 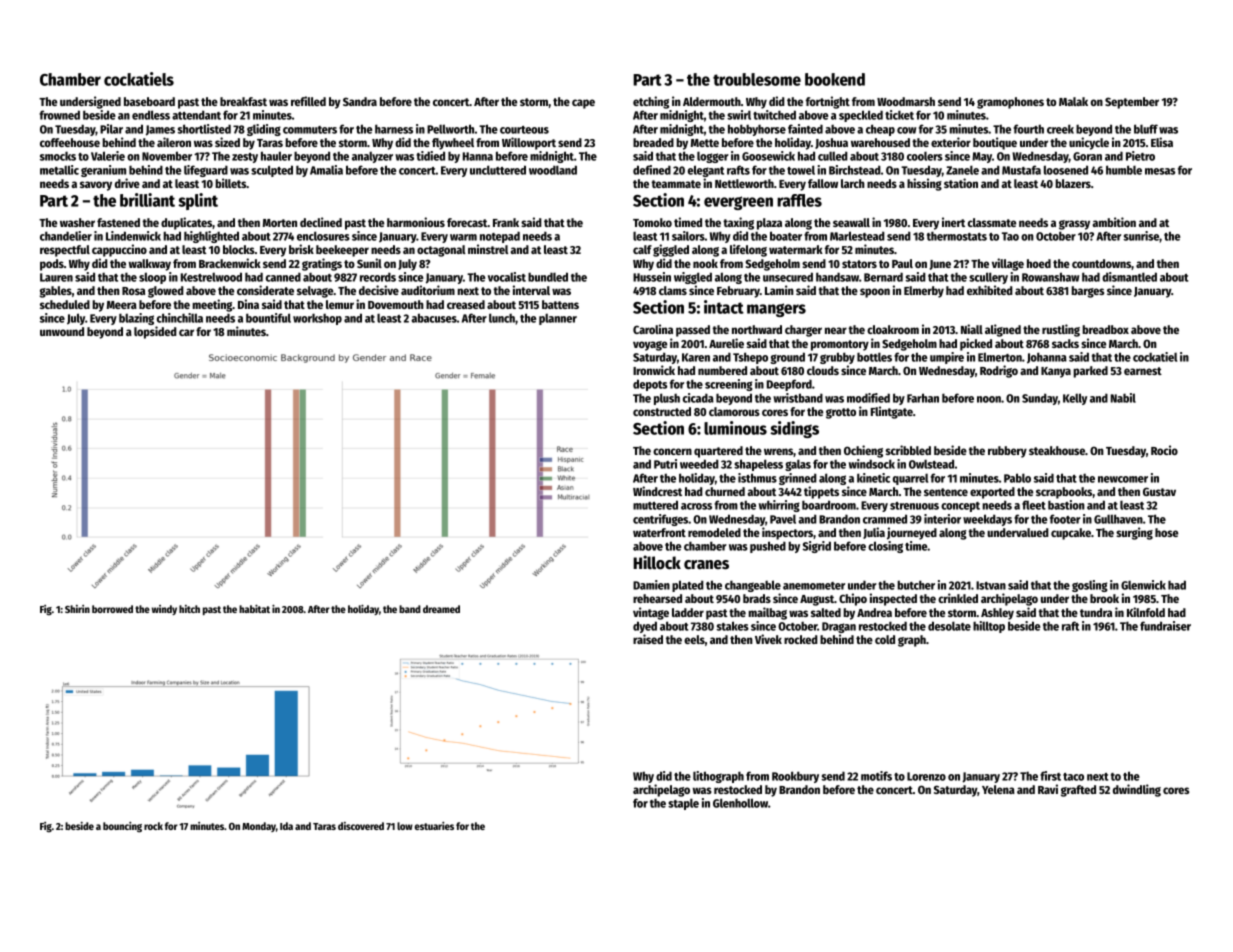 I want to click on bookend, so click(x=835, y=79).
